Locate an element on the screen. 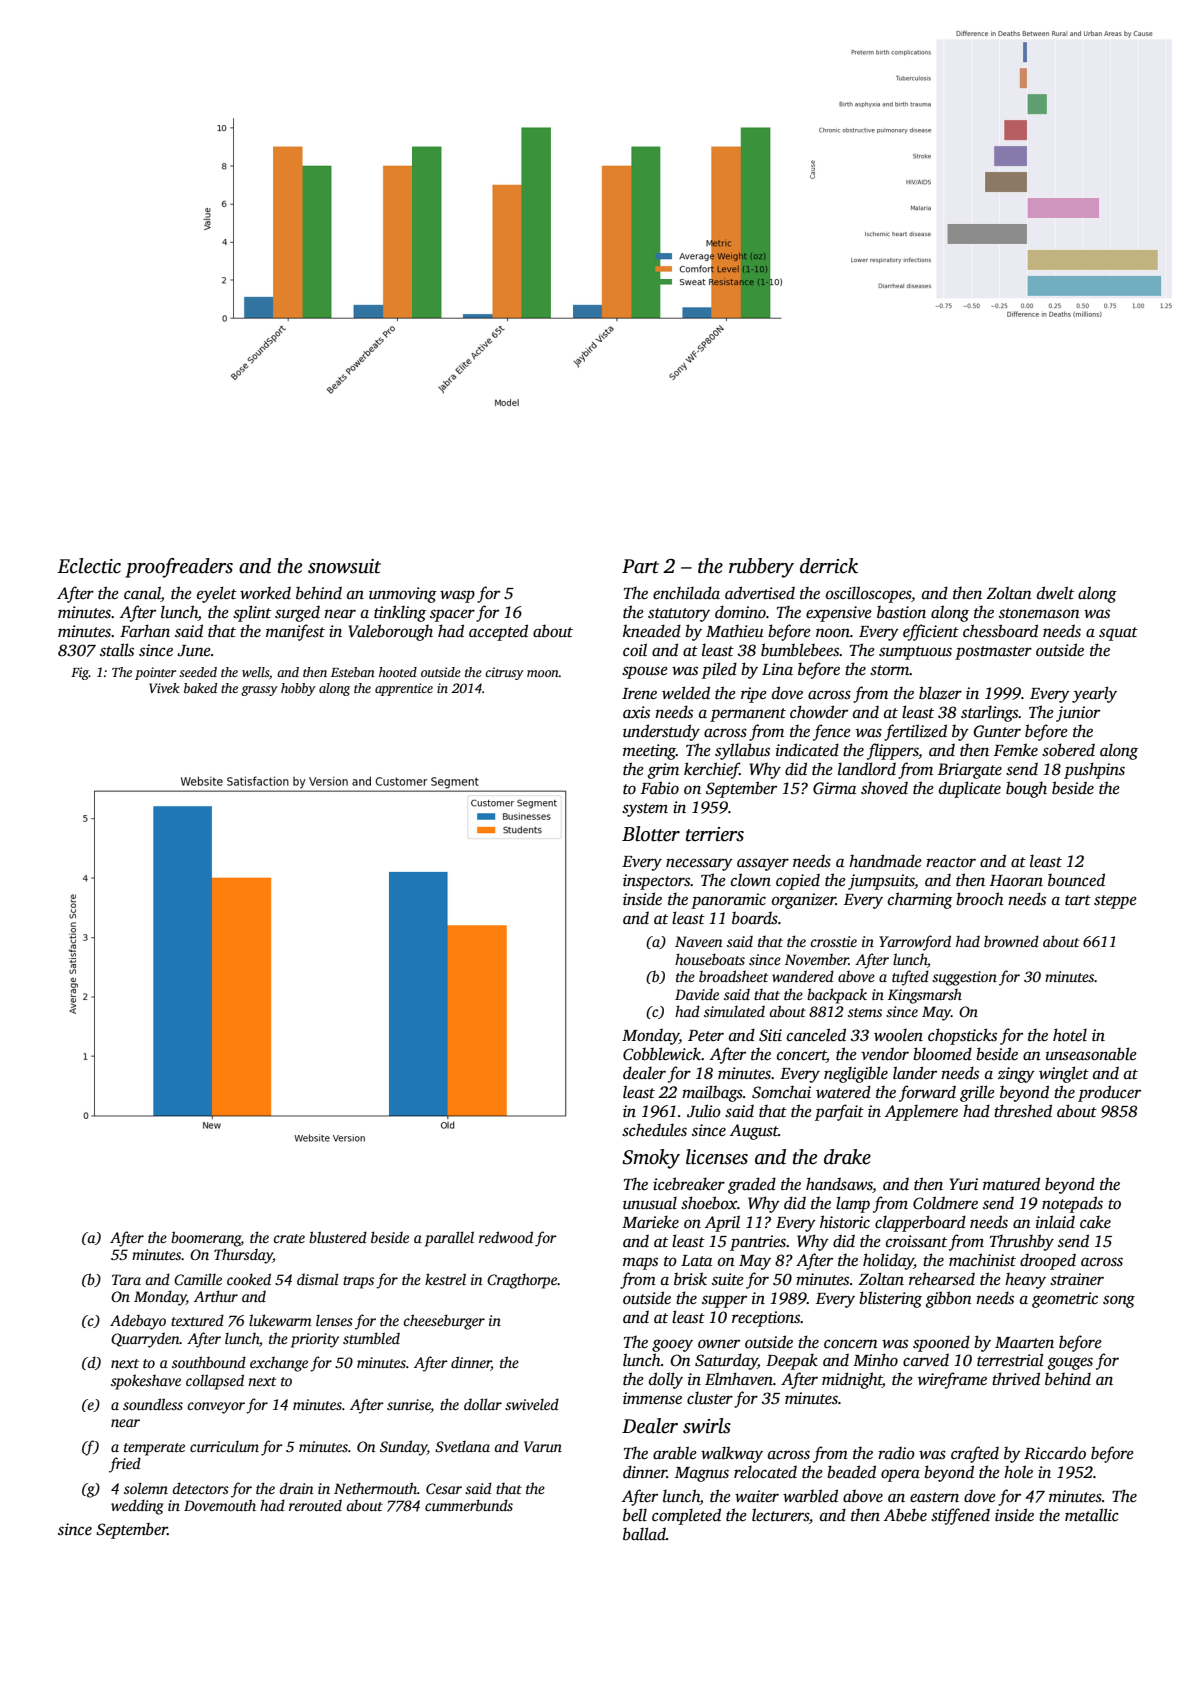 The width and height of the screenshot is (1199, 1695). Haoran is located at coordinates (1016, 881).
